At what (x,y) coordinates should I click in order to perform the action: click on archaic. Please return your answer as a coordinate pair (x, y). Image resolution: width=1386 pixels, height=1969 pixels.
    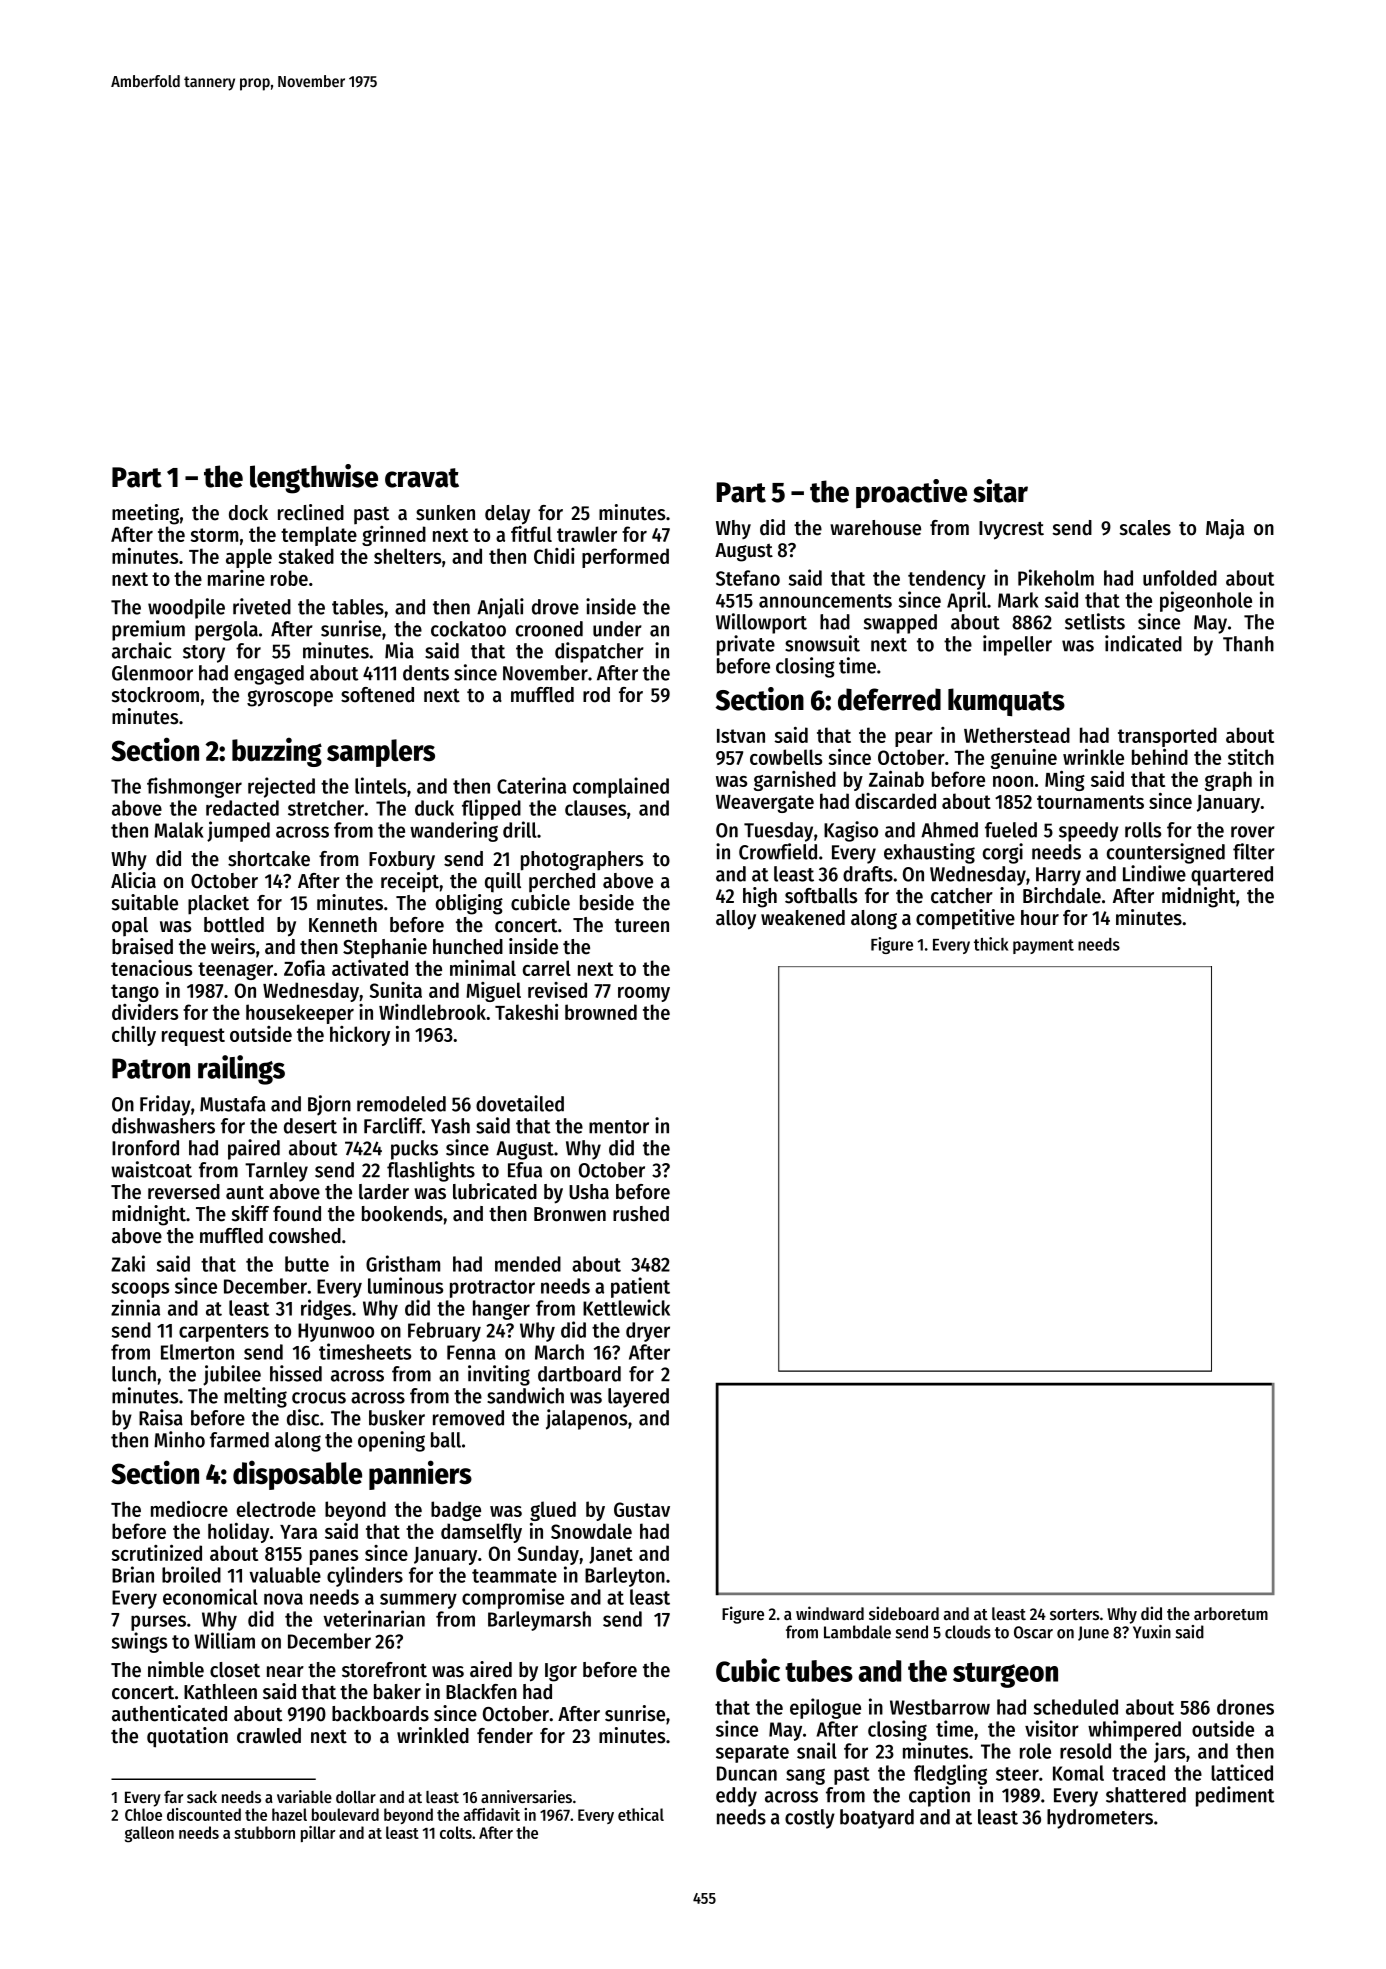
    Looking at the image, I should click on (142, 650).
